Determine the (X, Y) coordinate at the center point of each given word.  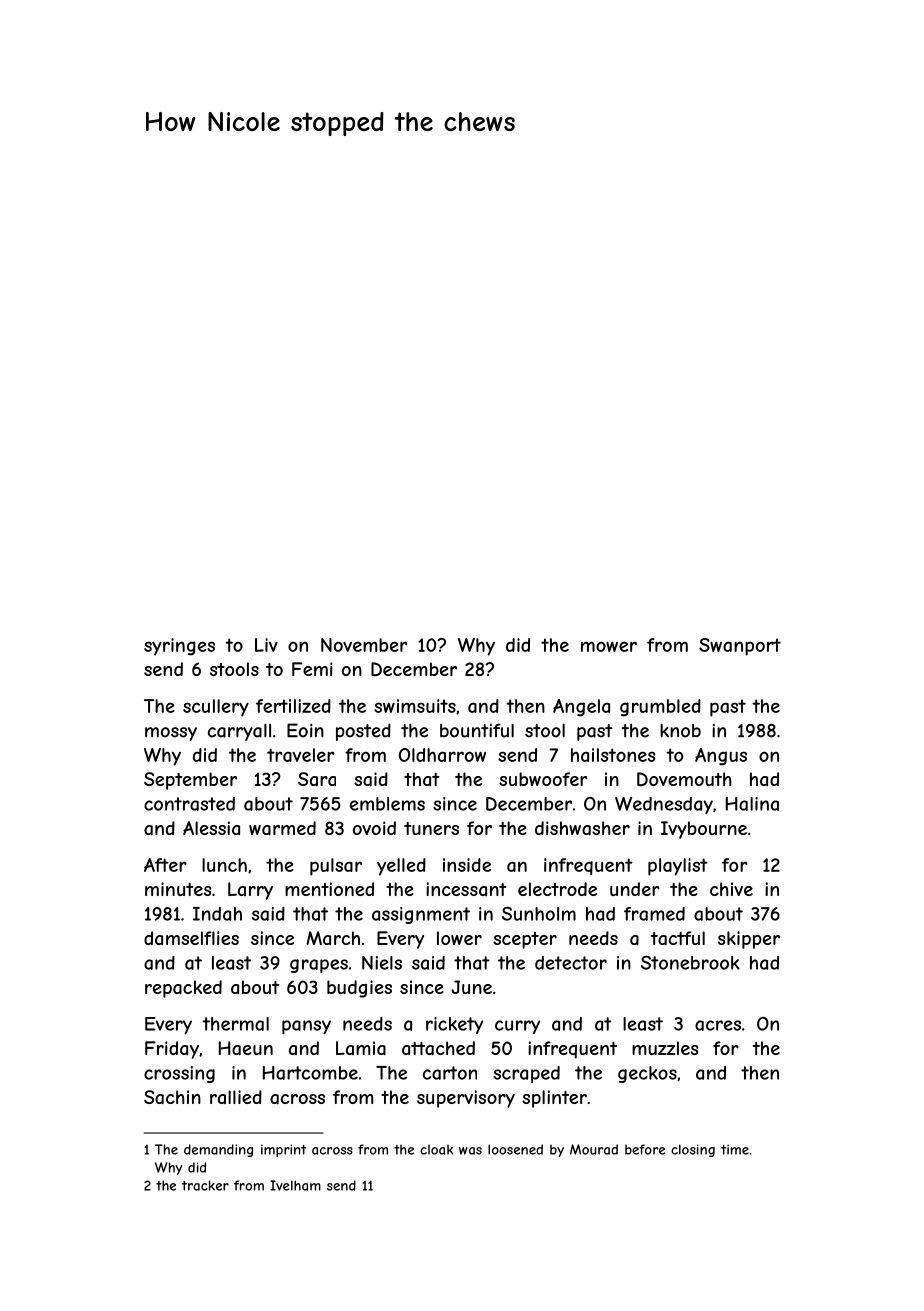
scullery (216, 708)
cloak (437, 1149)
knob (680, 731)
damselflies (191, 938)
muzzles (665, 1048)
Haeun (246, 1048)
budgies (359, 989)
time (735, 1149)
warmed (282, 828)
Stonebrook (690, 962)
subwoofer (543, 779)
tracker (205, 1185)
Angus (721, 757)
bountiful (477, 730)
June (471, 987)
